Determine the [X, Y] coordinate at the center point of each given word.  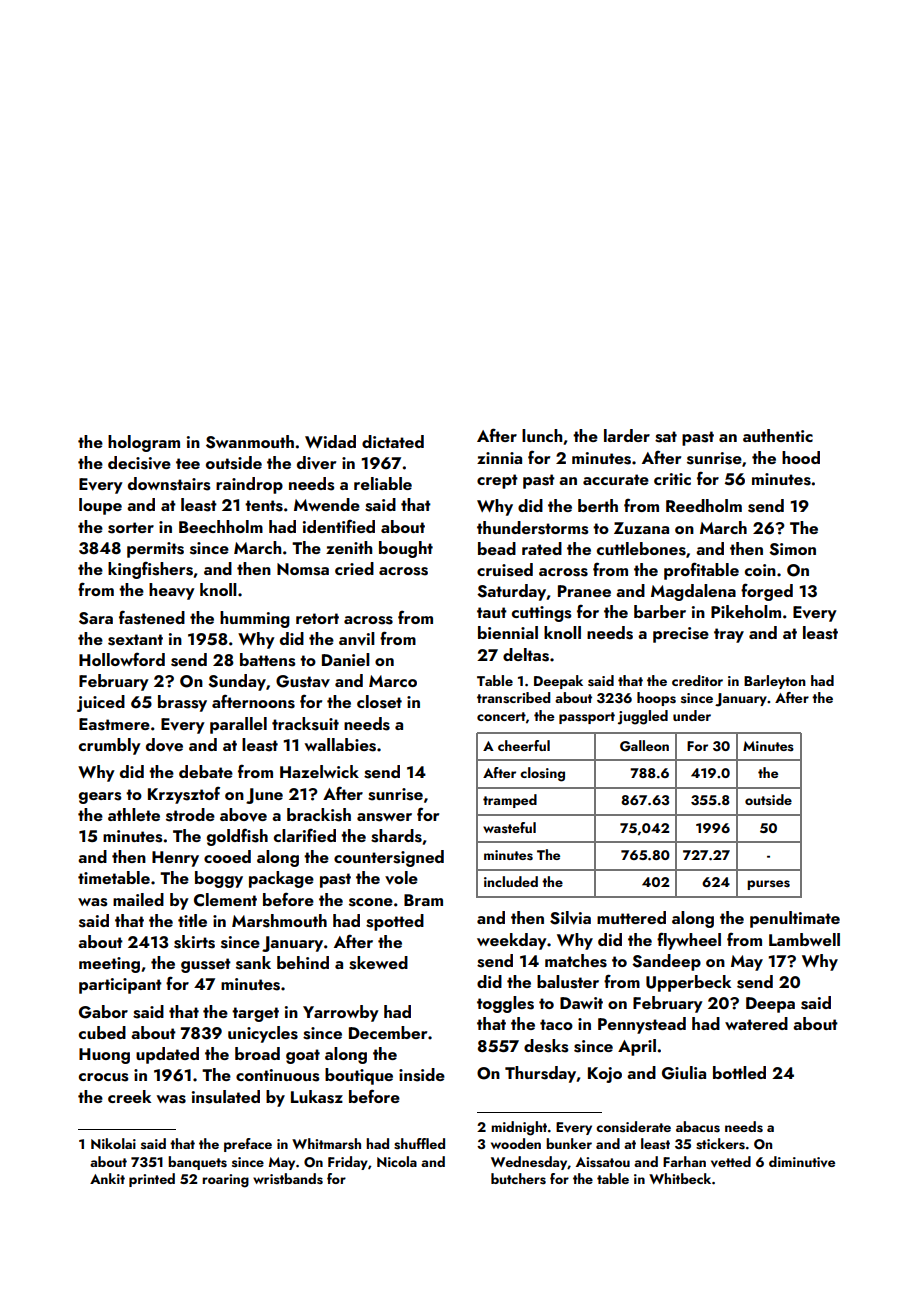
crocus [103, 1077]
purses [768, 885]
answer [384, 817]
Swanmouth [250, 442]
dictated [393, 441]
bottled [739, 1072]
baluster [568, 982]
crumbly [110, 746]
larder [627, 435]
